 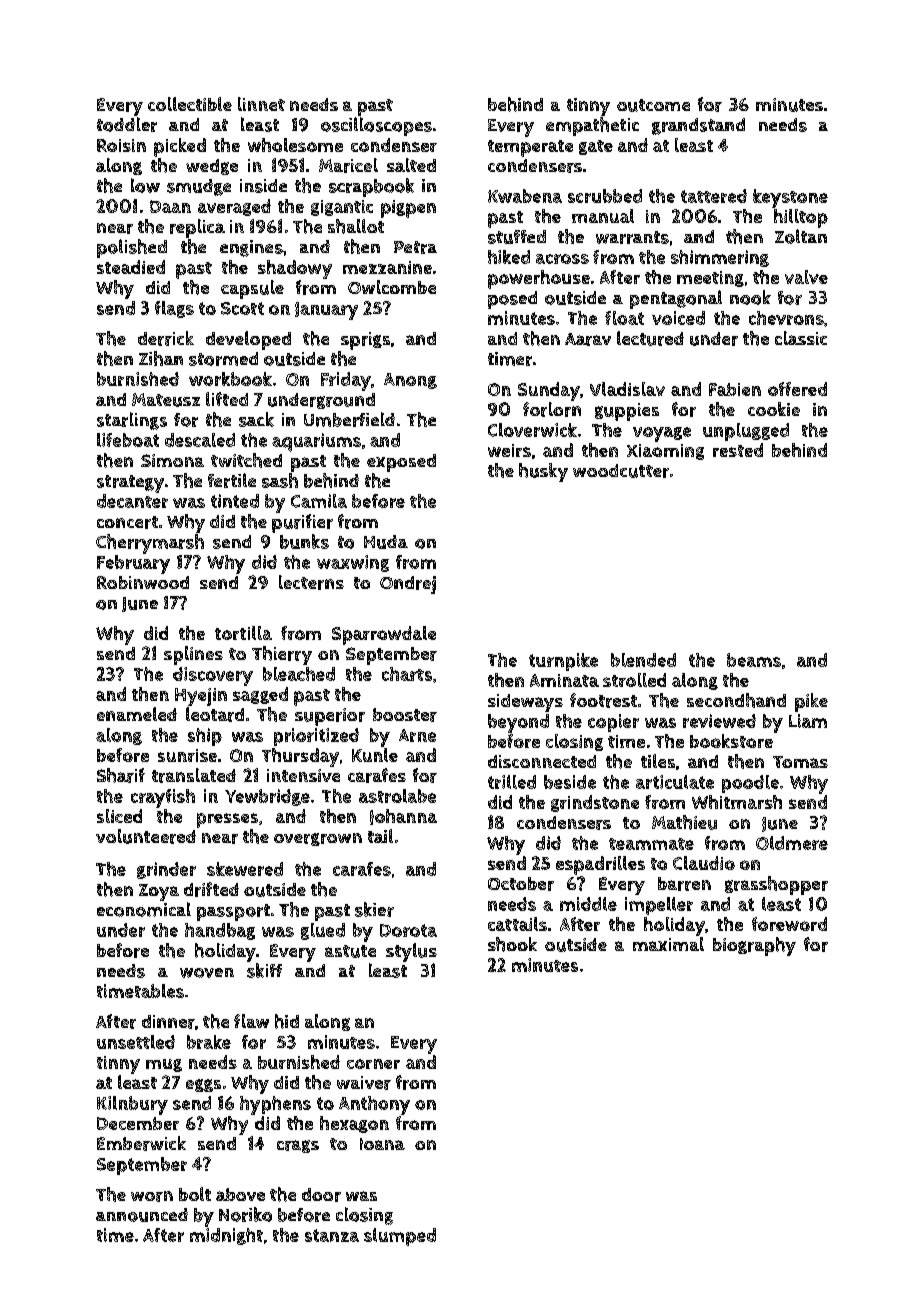 I want to click on Robinwood, so click(x=143, y=582).
